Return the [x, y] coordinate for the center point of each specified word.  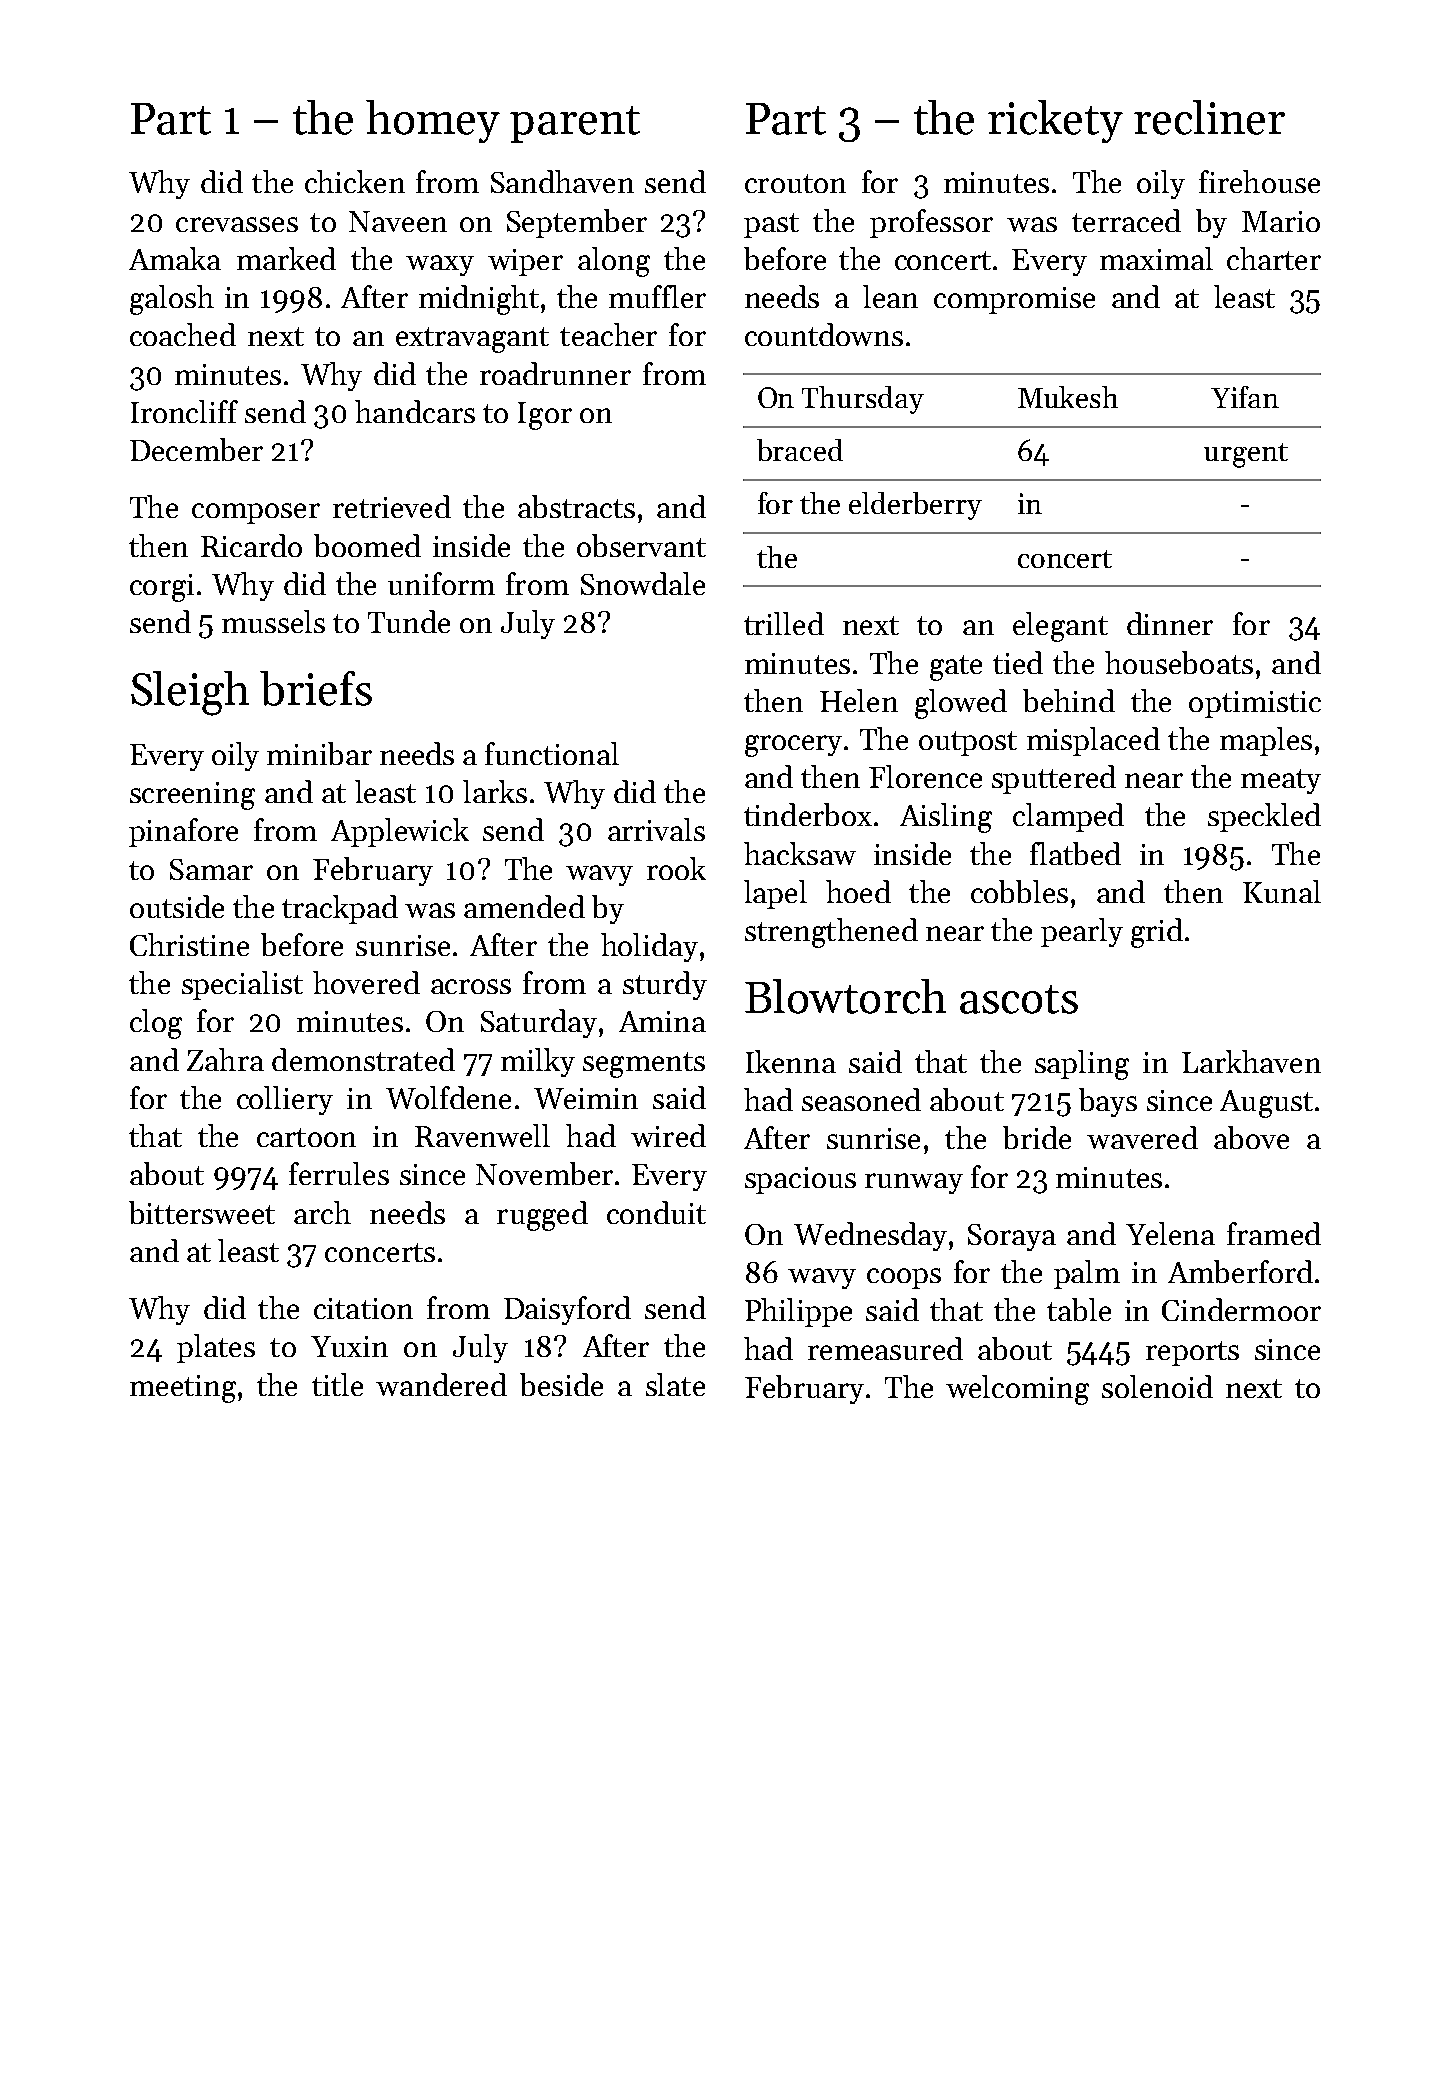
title [337, 1384]
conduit [656, 1212]
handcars [415, 411]
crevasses [237, 224]
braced [800, 450]
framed [1274, 1233]
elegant [1060, 627]
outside [177, 906]
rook [676, 868]
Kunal [1282, 891]
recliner [1209, 117]
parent [575, 124]
